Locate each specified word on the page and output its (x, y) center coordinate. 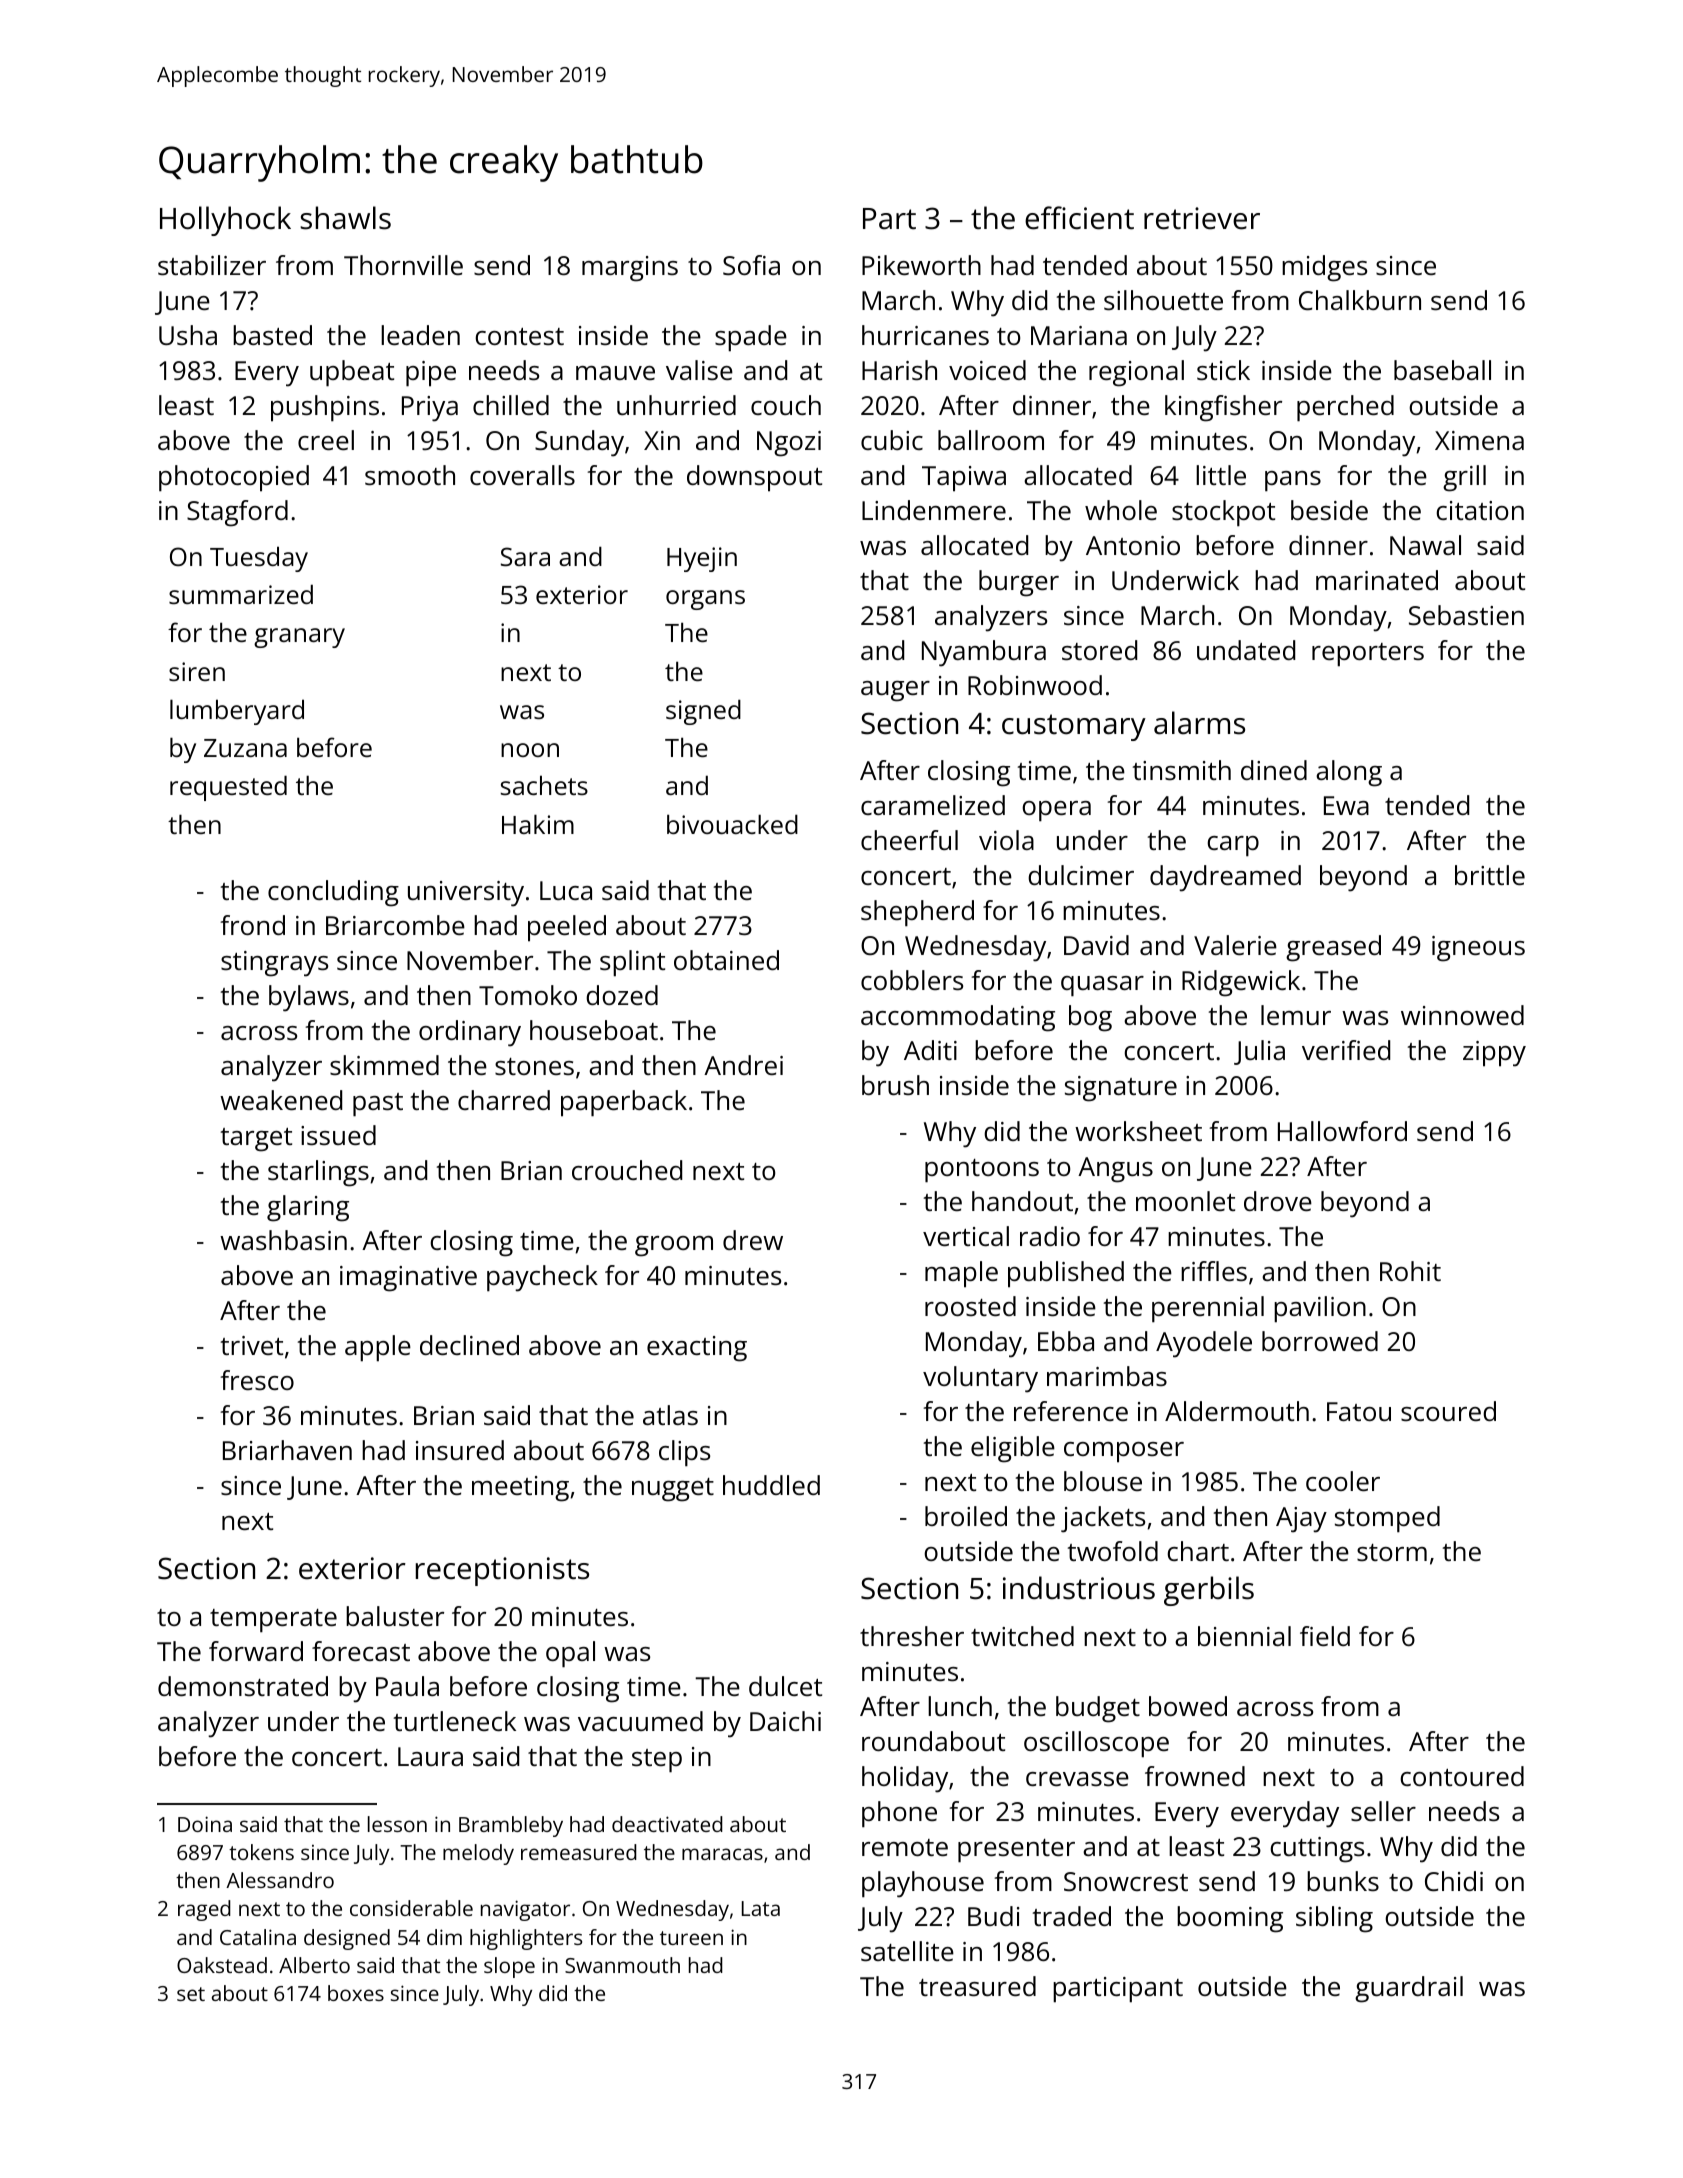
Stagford (237, 513)
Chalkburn (1360, 300)
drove (1278, 1201)
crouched (627, 1170)
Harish (899, 370)
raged (204, 1910)
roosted (970, 1306)
